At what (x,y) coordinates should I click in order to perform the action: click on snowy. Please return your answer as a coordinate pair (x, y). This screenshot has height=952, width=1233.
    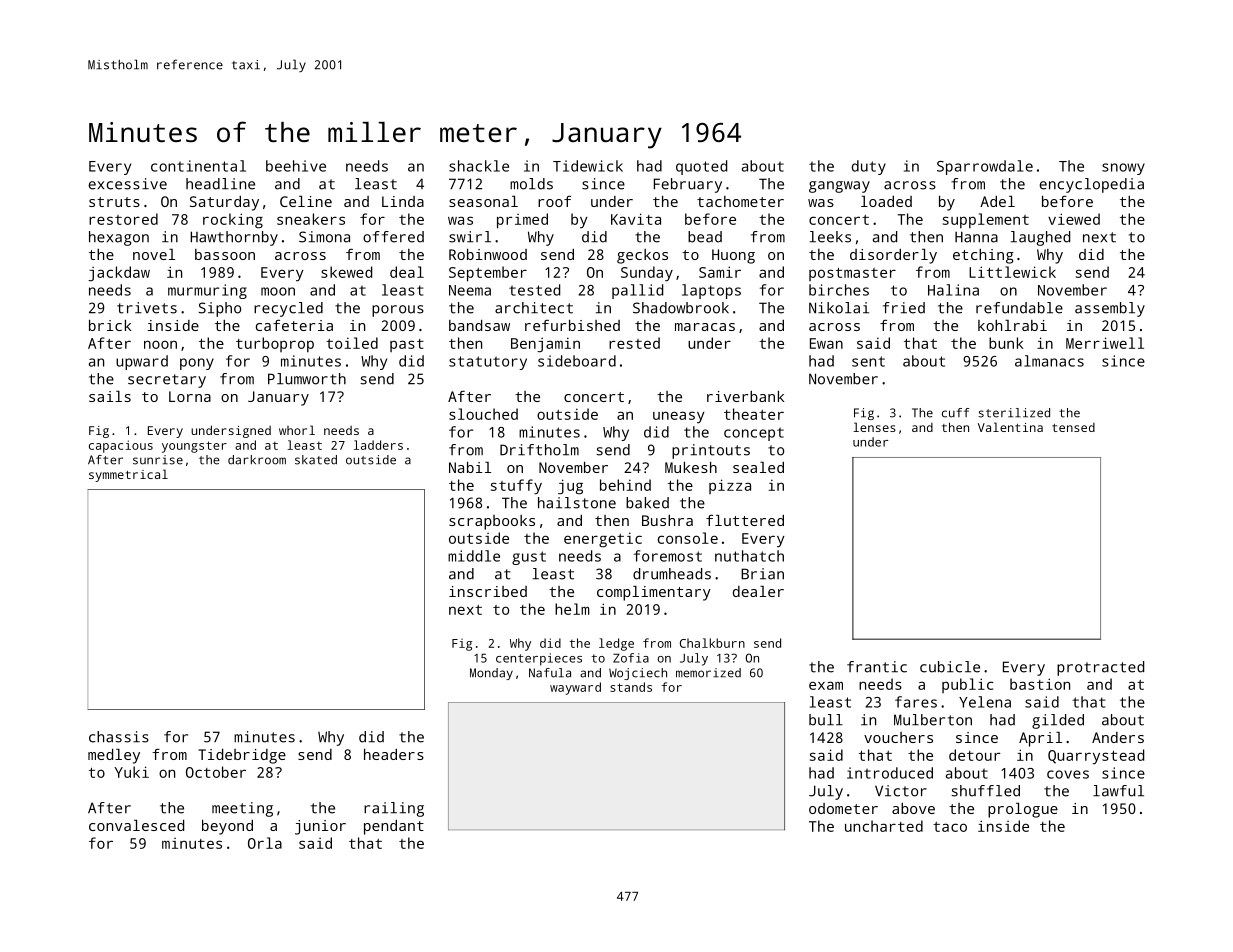
    Looking at the image, I should click on (1123, 169).
